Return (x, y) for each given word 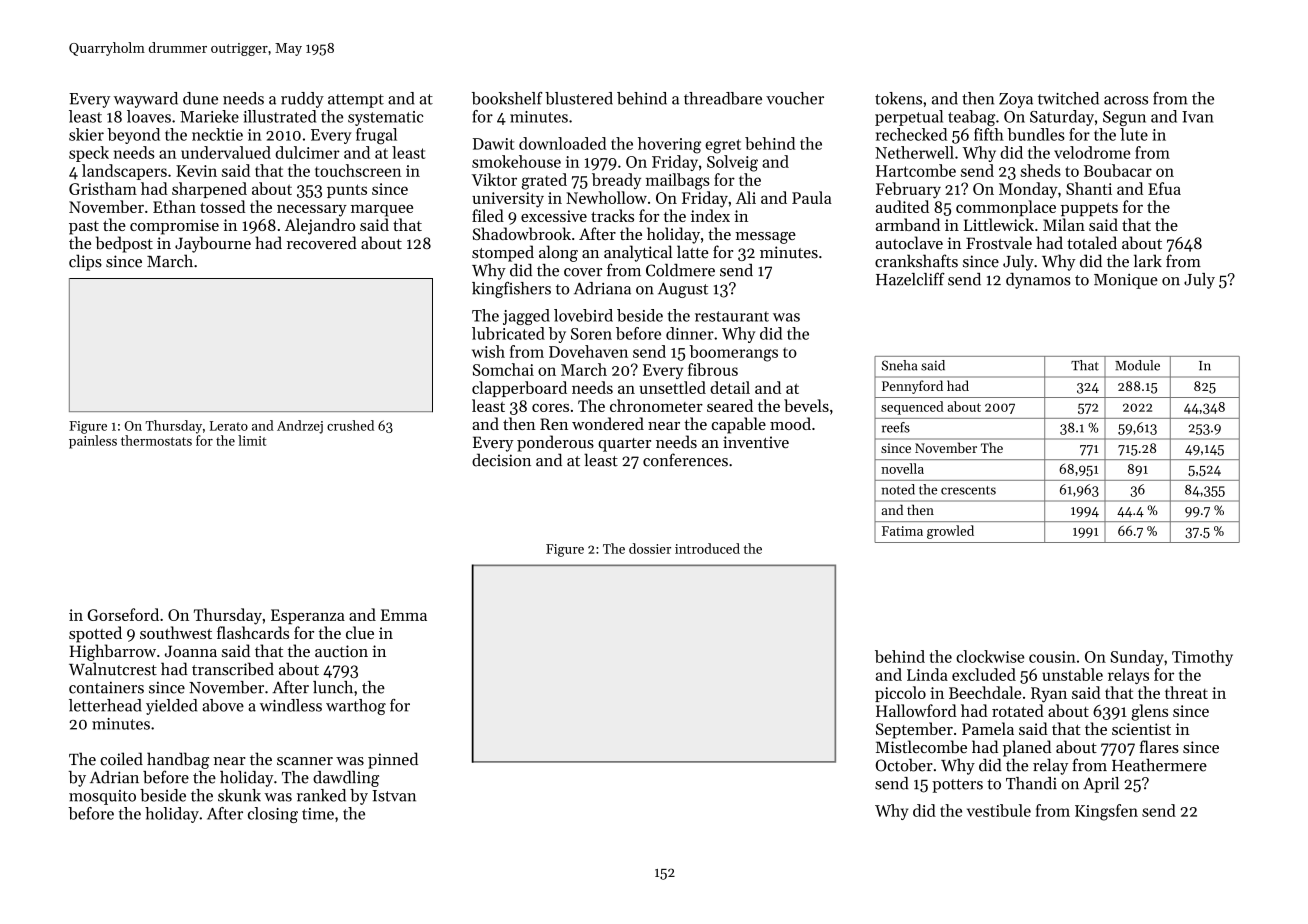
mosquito (102, 797)
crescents (968, 490)
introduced (707, 548)
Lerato (229, 426)
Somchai (503, 369)
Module (1137, 365)
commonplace (1006, 208)
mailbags (678, 181)
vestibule (999, 810)
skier (86, 134)
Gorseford (123, 614)
